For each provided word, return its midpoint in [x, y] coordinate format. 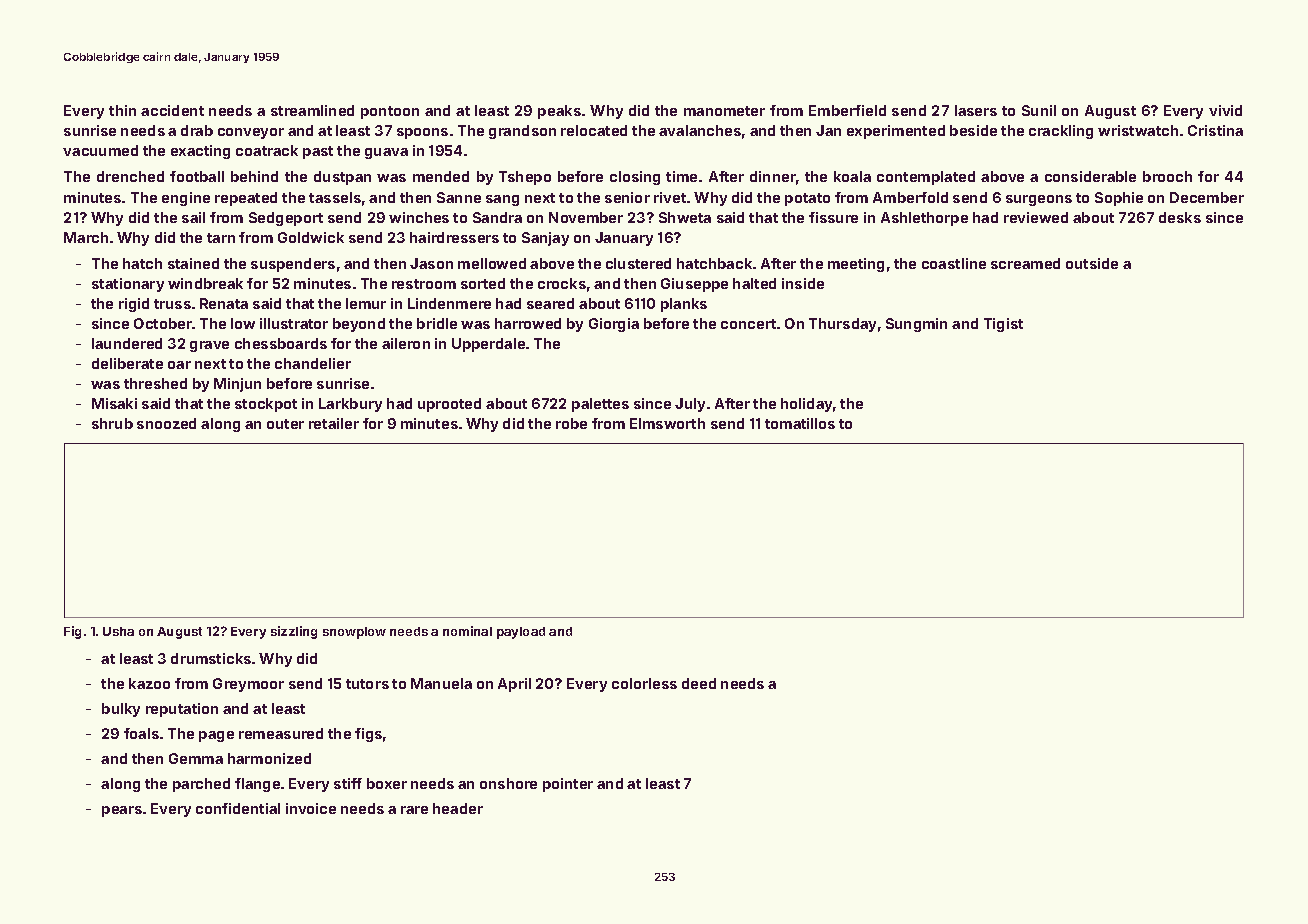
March [86, 237]
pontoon [390, 112]
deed [699, 683]
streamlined [312, 110]
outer [285, 424]
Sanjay [545, 239]
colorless [644, 683]
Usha [118, 631]
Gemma [196, 758]
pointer [568, 785]
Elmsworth [667, 423]
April [514, 685]
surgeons [1039, 200]
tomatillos [800, 423]
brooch [1167, 176]
